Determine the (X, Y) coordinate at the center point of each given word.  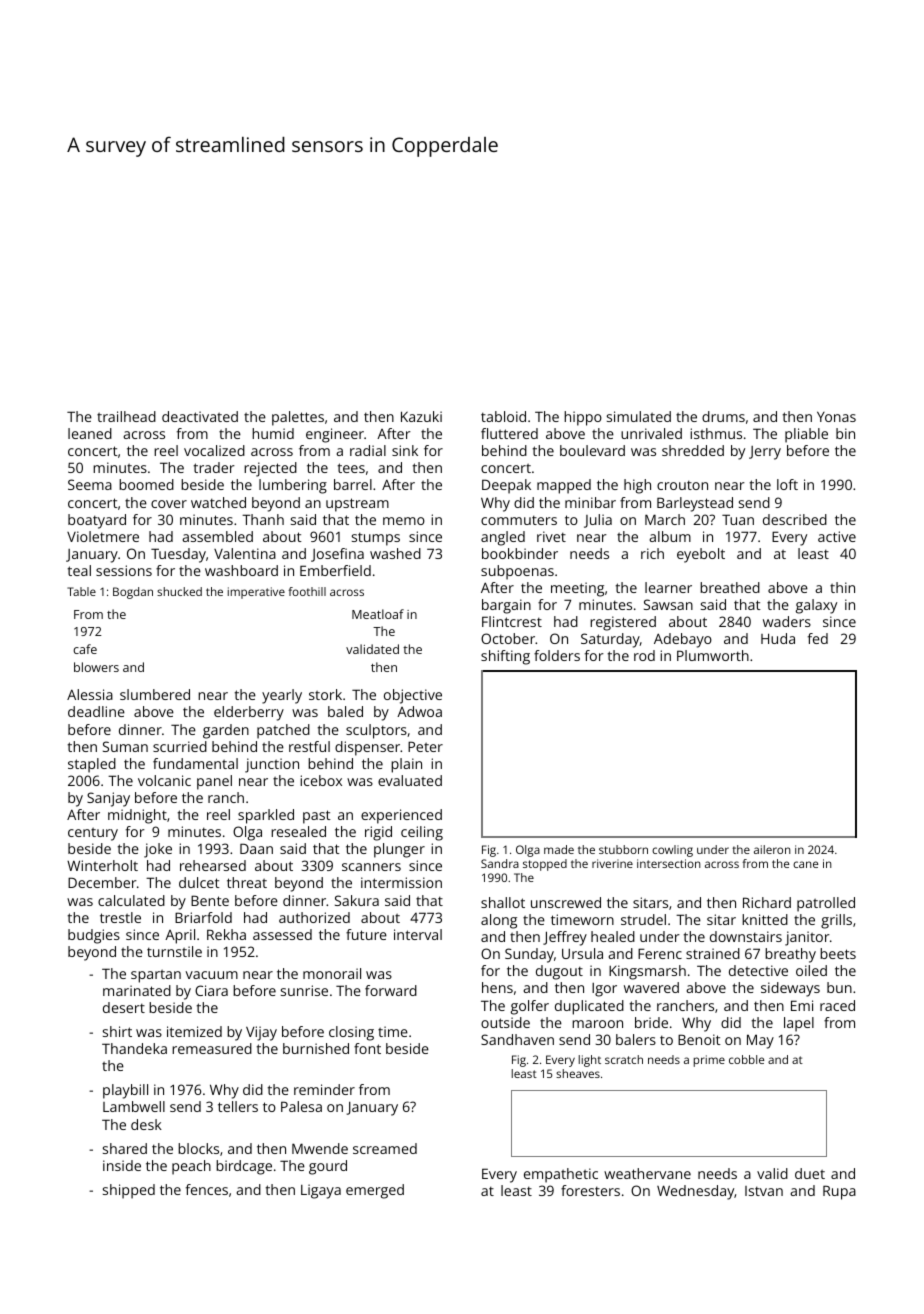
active (837, 536)
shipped (129, 1191)
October (508, 638)
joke (158, 850)
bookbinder (520, 553)
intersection (669, 863)
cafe (85, 649)
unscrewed (566, 902)
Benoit (699, 1039)
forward (391, 990)
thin (842, 587)
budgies (94, 936)
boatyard (97, 521)
